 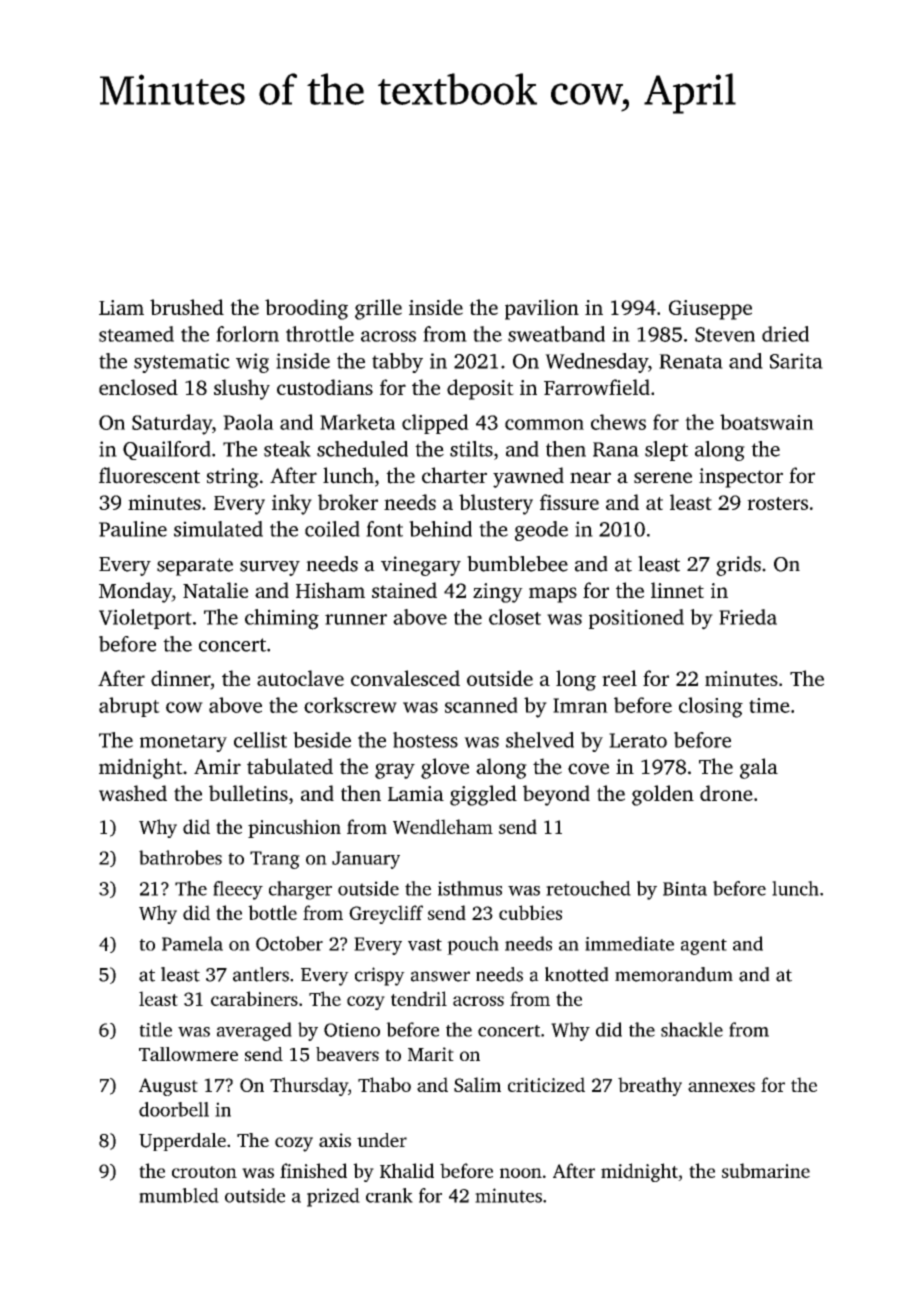 I want to click on annexes, so click(x=721, y=1087).
